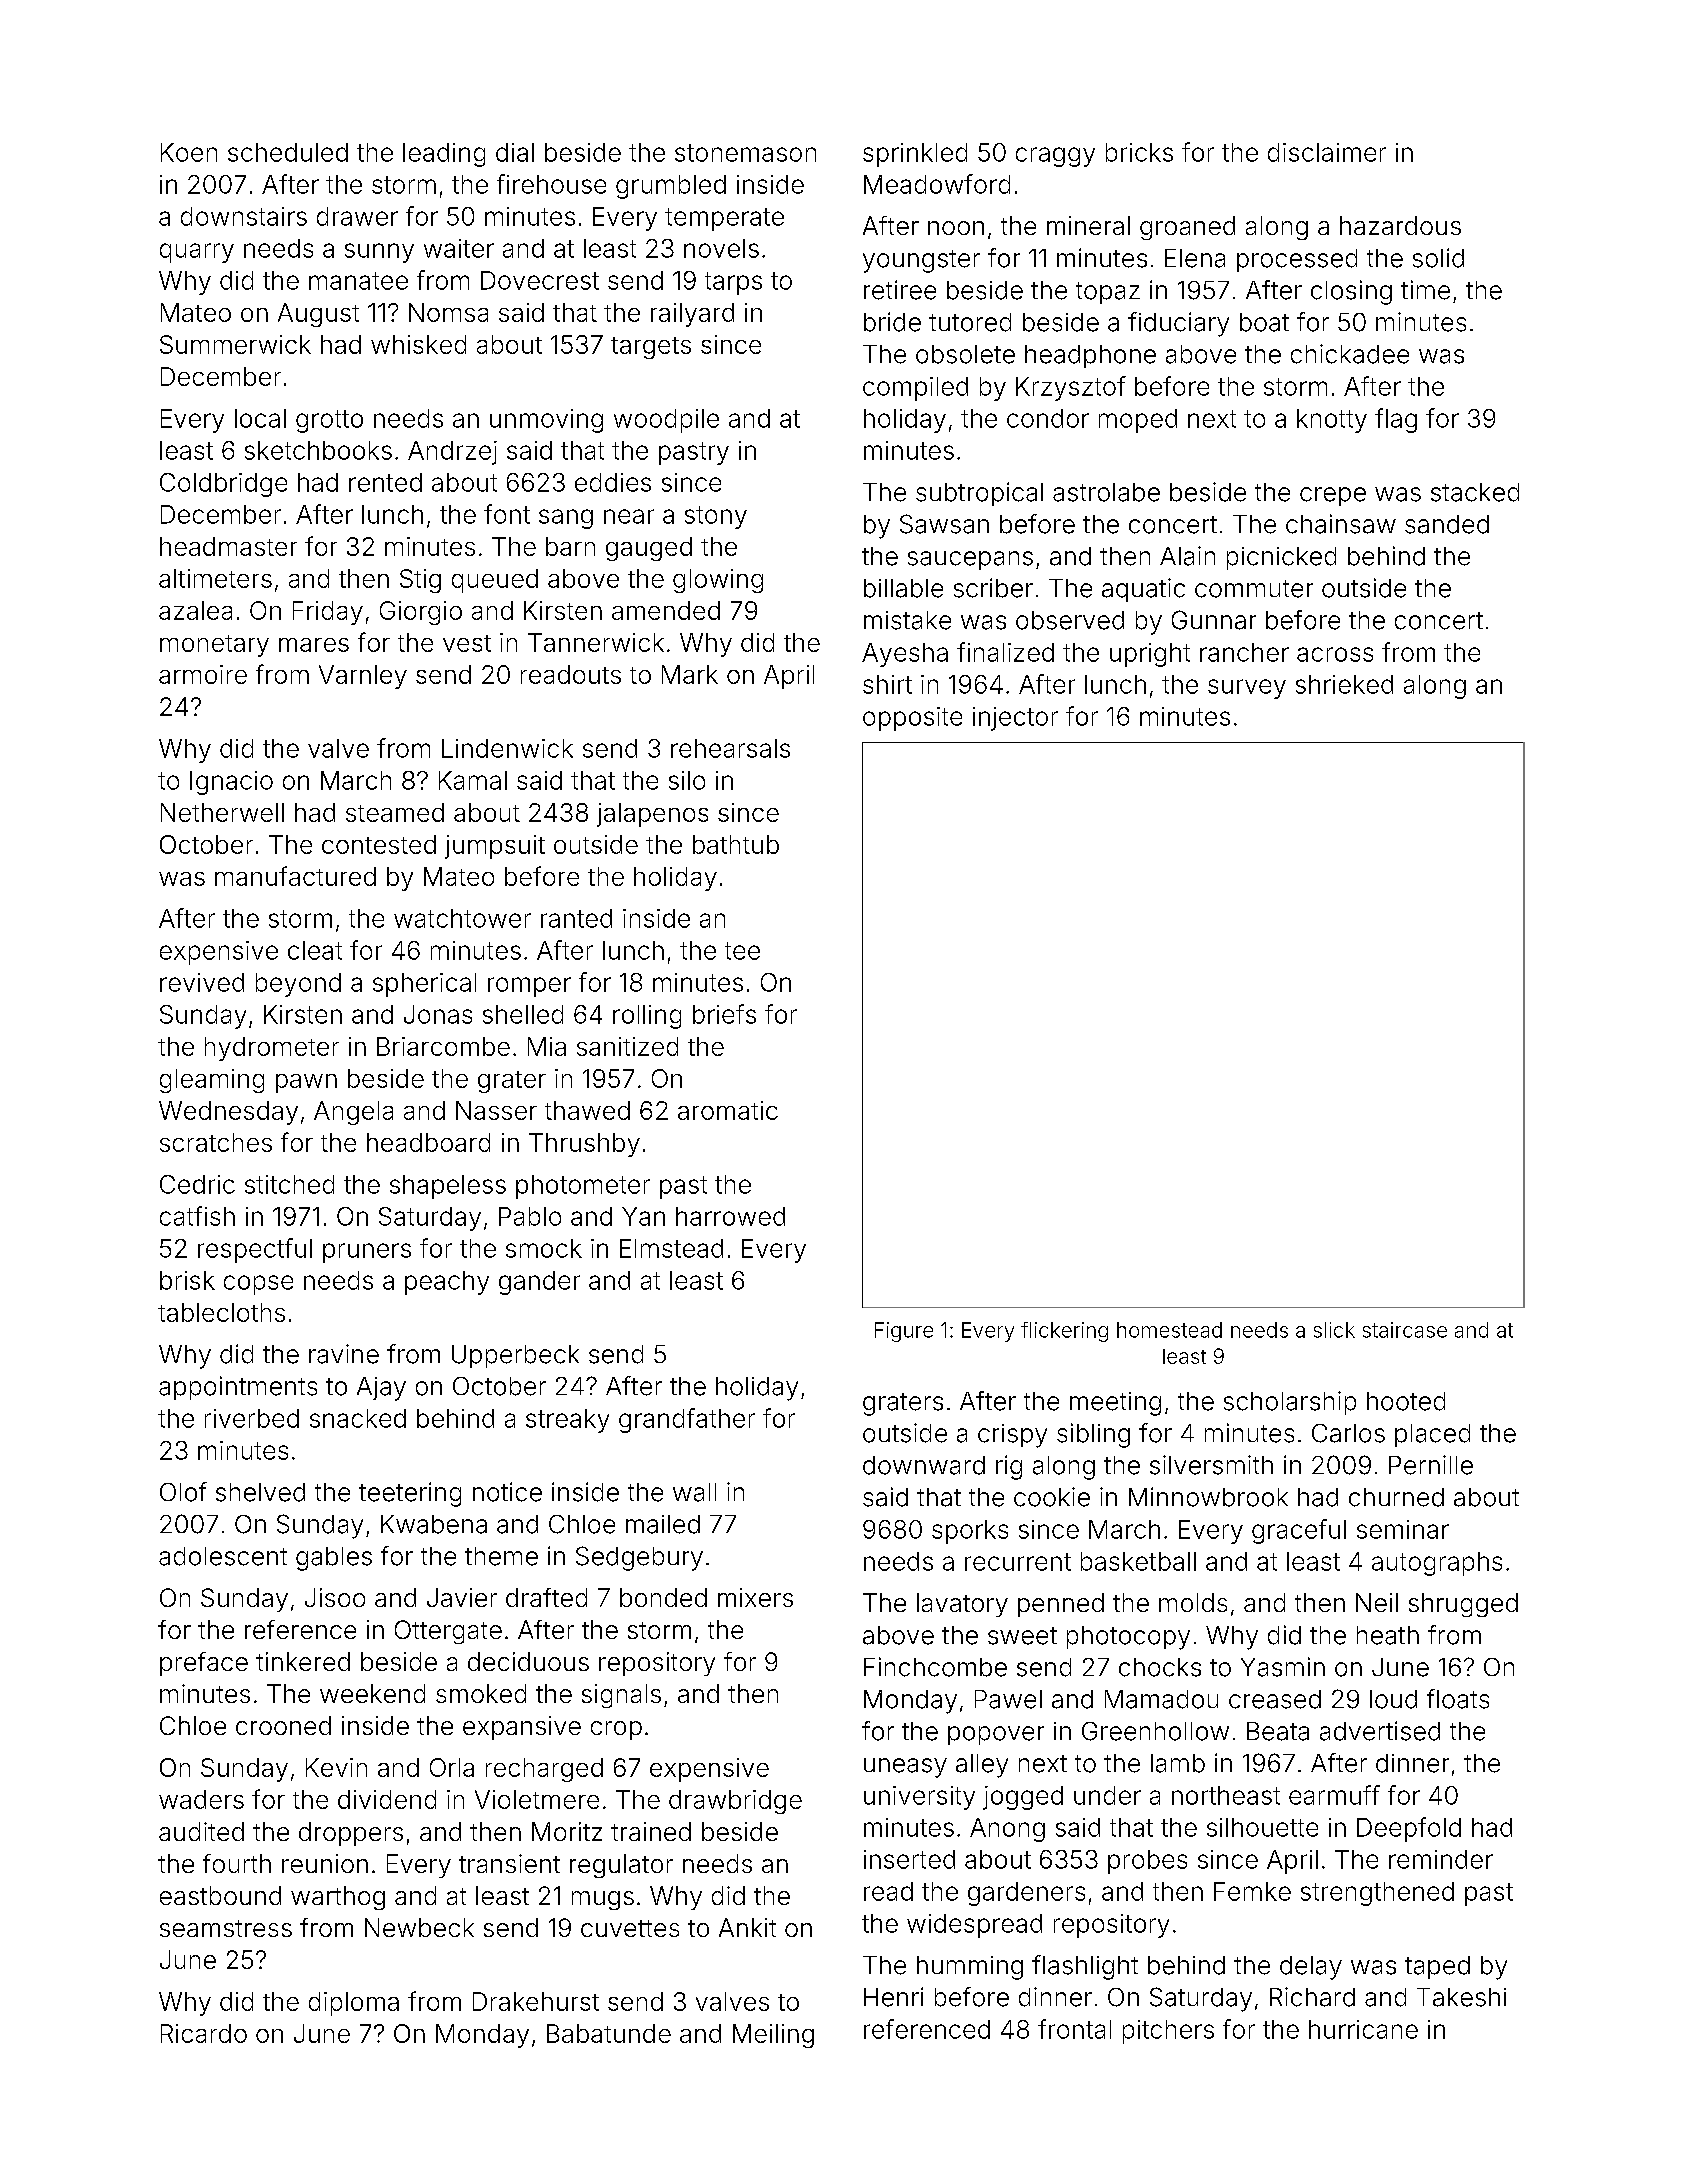 This page has height=2178, width=1683. Describe the element at coordinates (226, 1928) in the page. I see `seamstress` at that location.
